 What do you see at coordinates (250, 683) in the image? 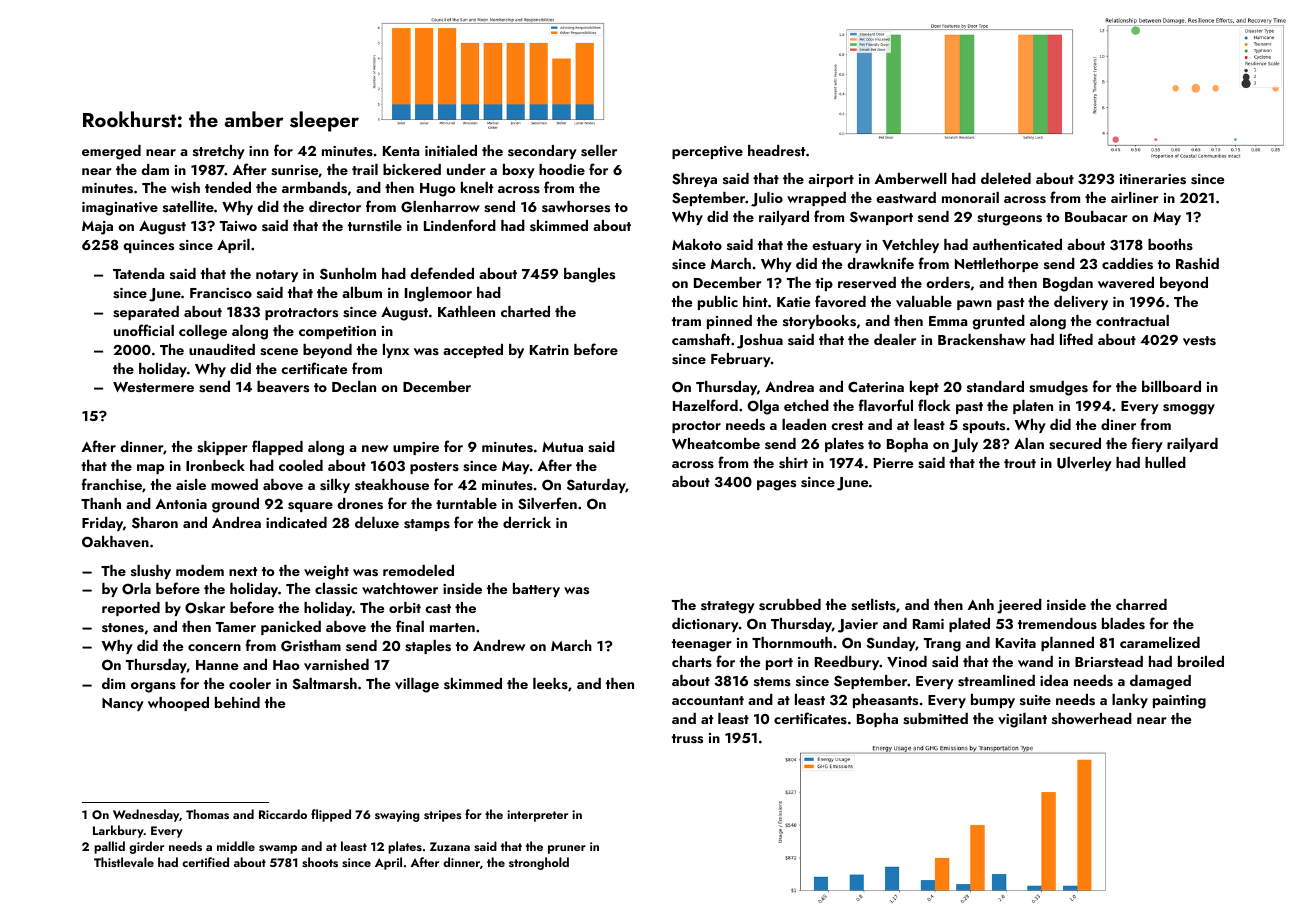
I see `cooler` at bounding box center [250, 683].
